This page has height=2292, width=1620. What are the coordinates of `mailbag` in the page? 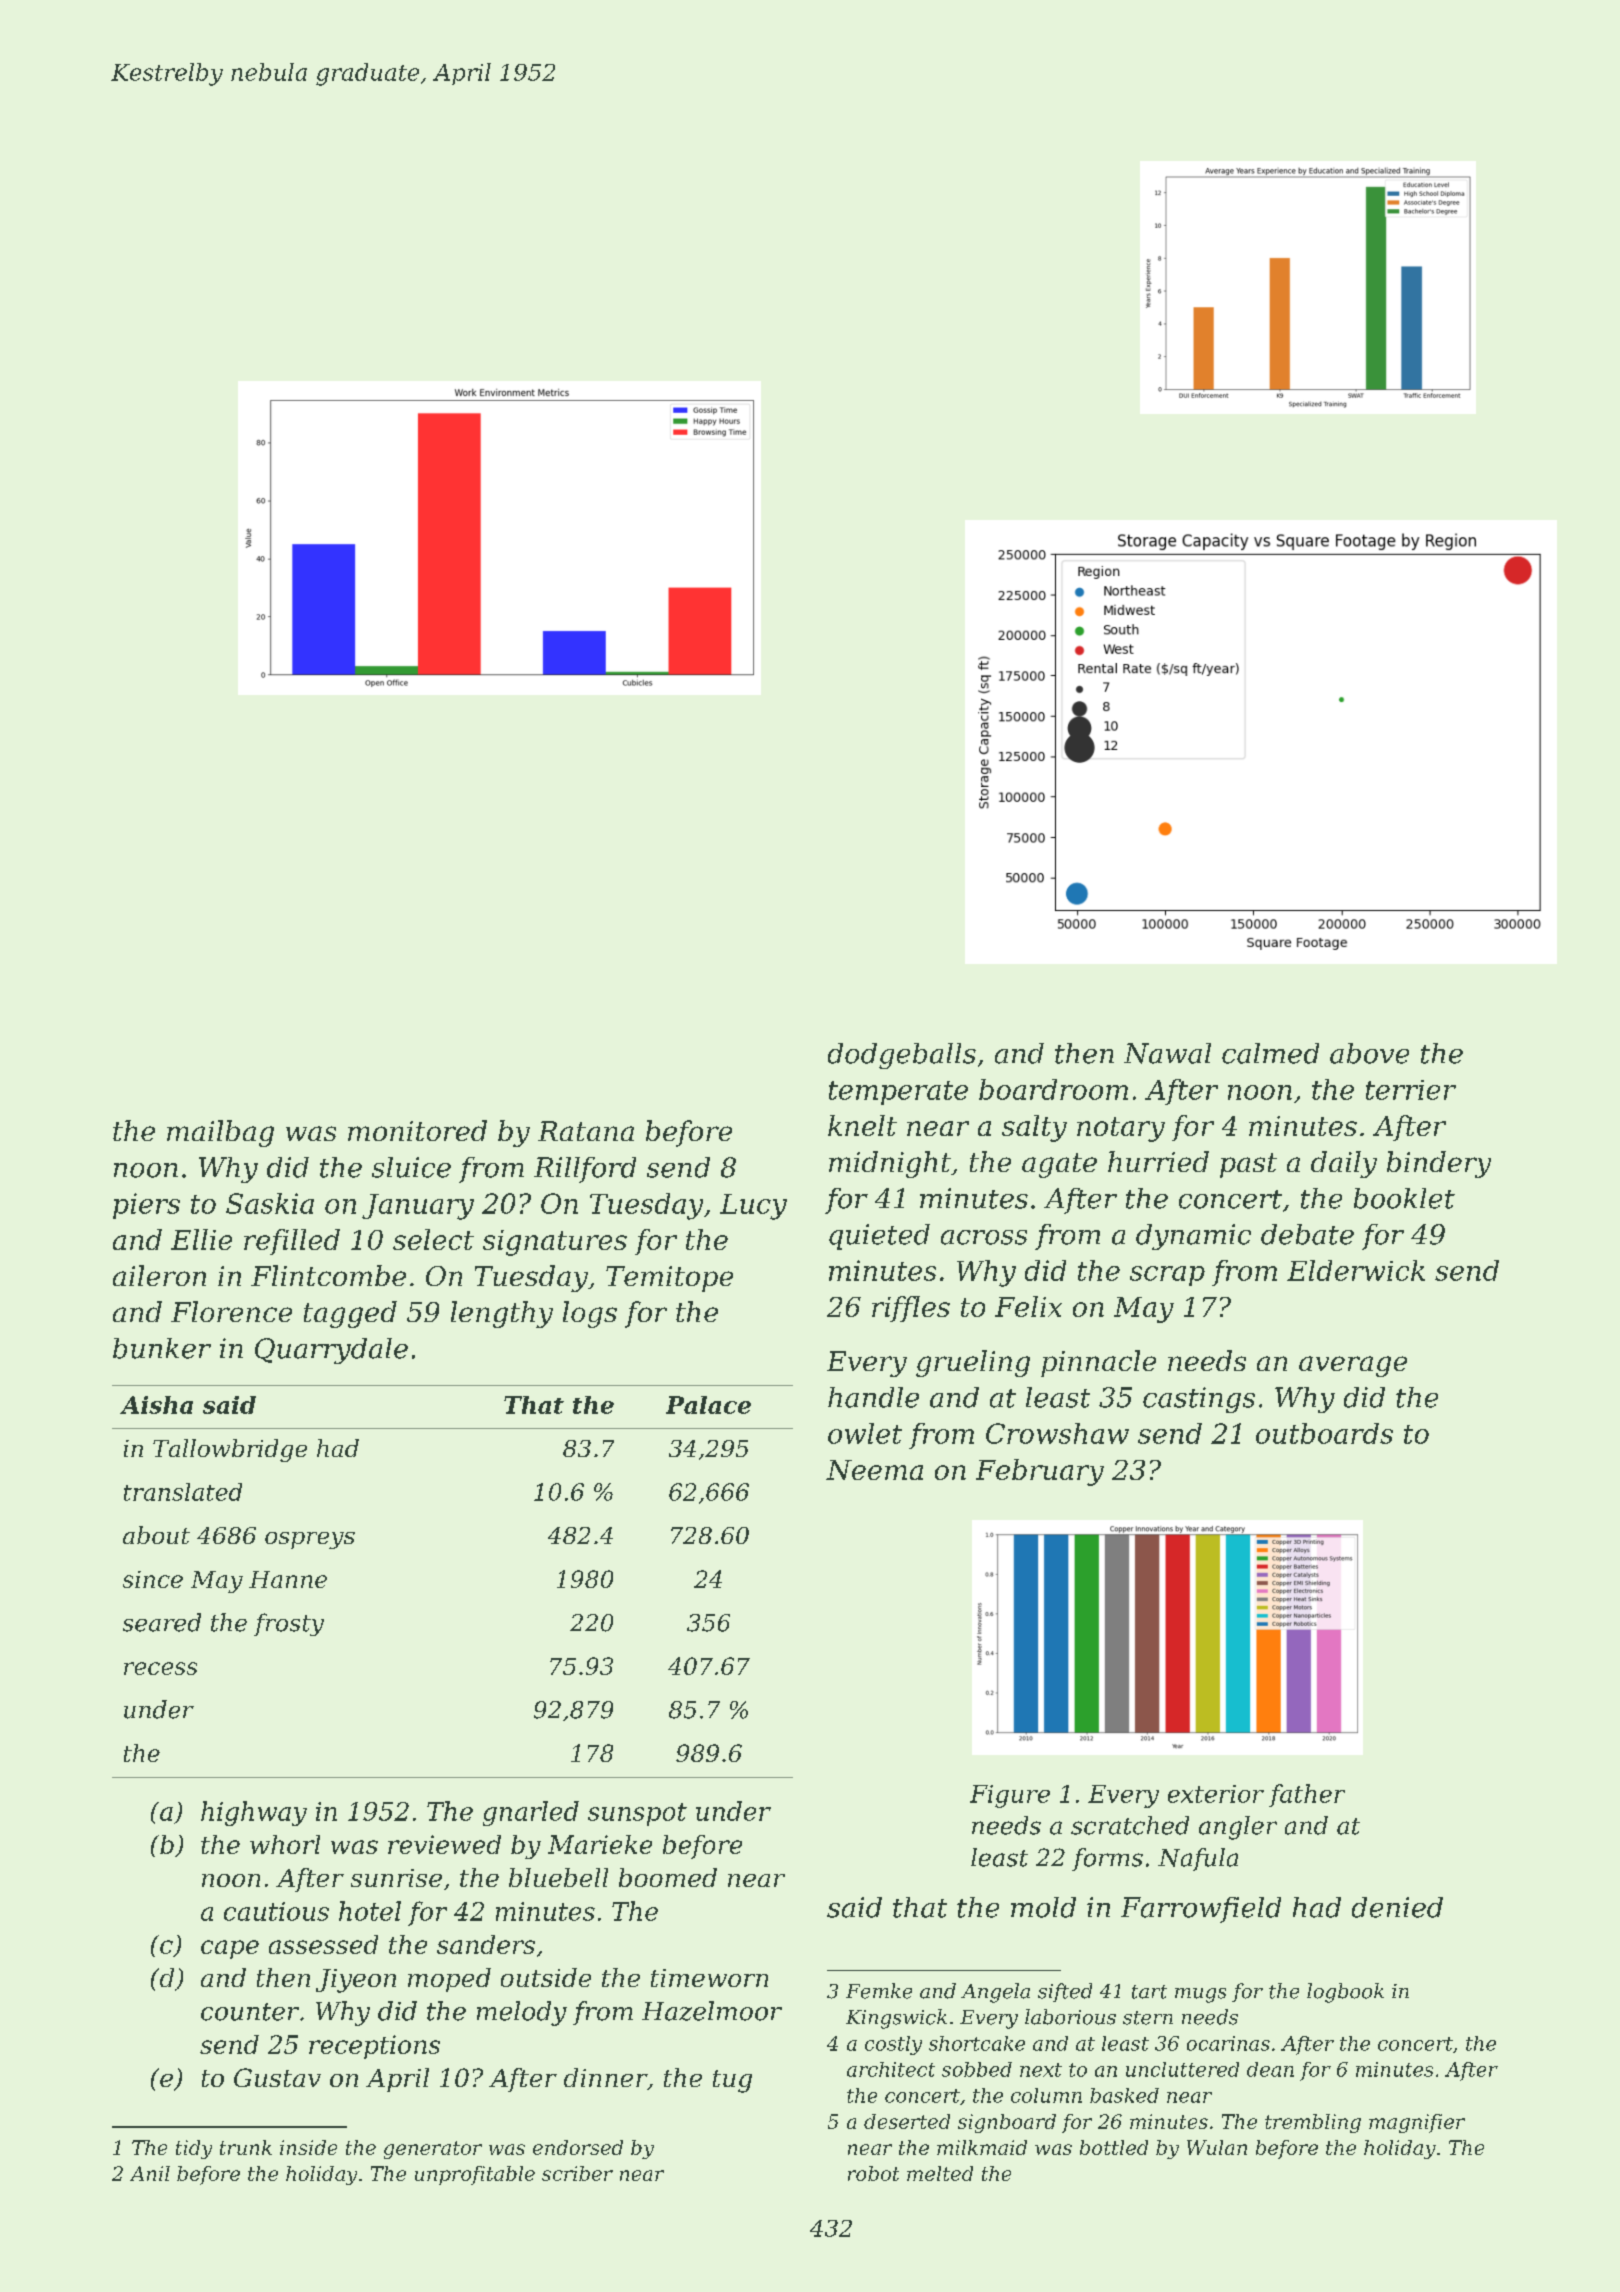 It's located at (220, 1133).
